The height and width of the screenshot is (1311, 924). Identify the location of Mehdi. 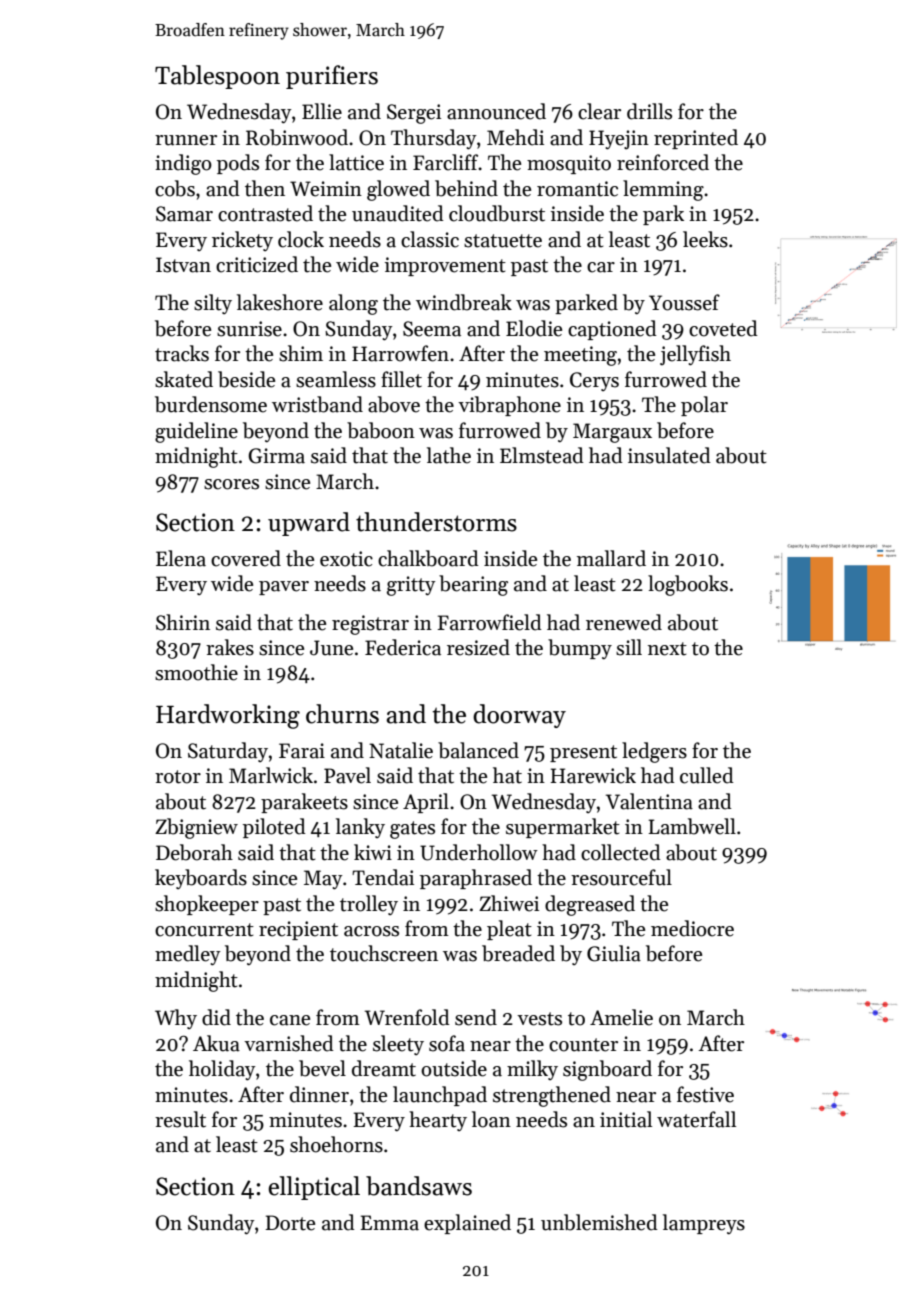
(515, 137).
